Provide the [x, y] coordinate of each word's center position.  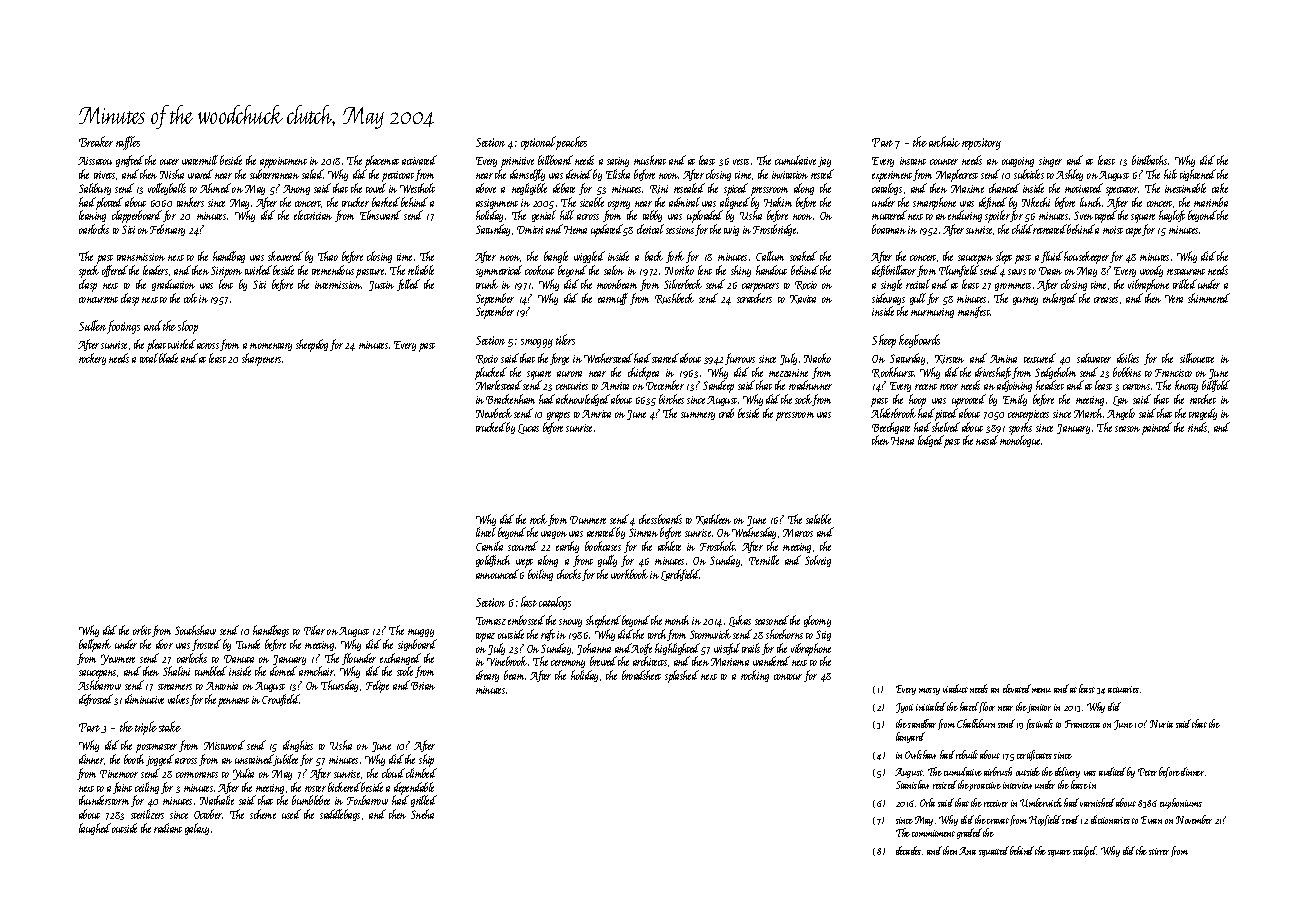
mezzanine [788, 373]
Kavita [803, 299]
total [149, 358]
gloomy [817, 621]
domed [283, 671]
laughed [95, 829]
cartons [1136, 387]
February [167, 230]
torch [657, 634]
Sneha [422, 814]
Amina [1003, 359]
